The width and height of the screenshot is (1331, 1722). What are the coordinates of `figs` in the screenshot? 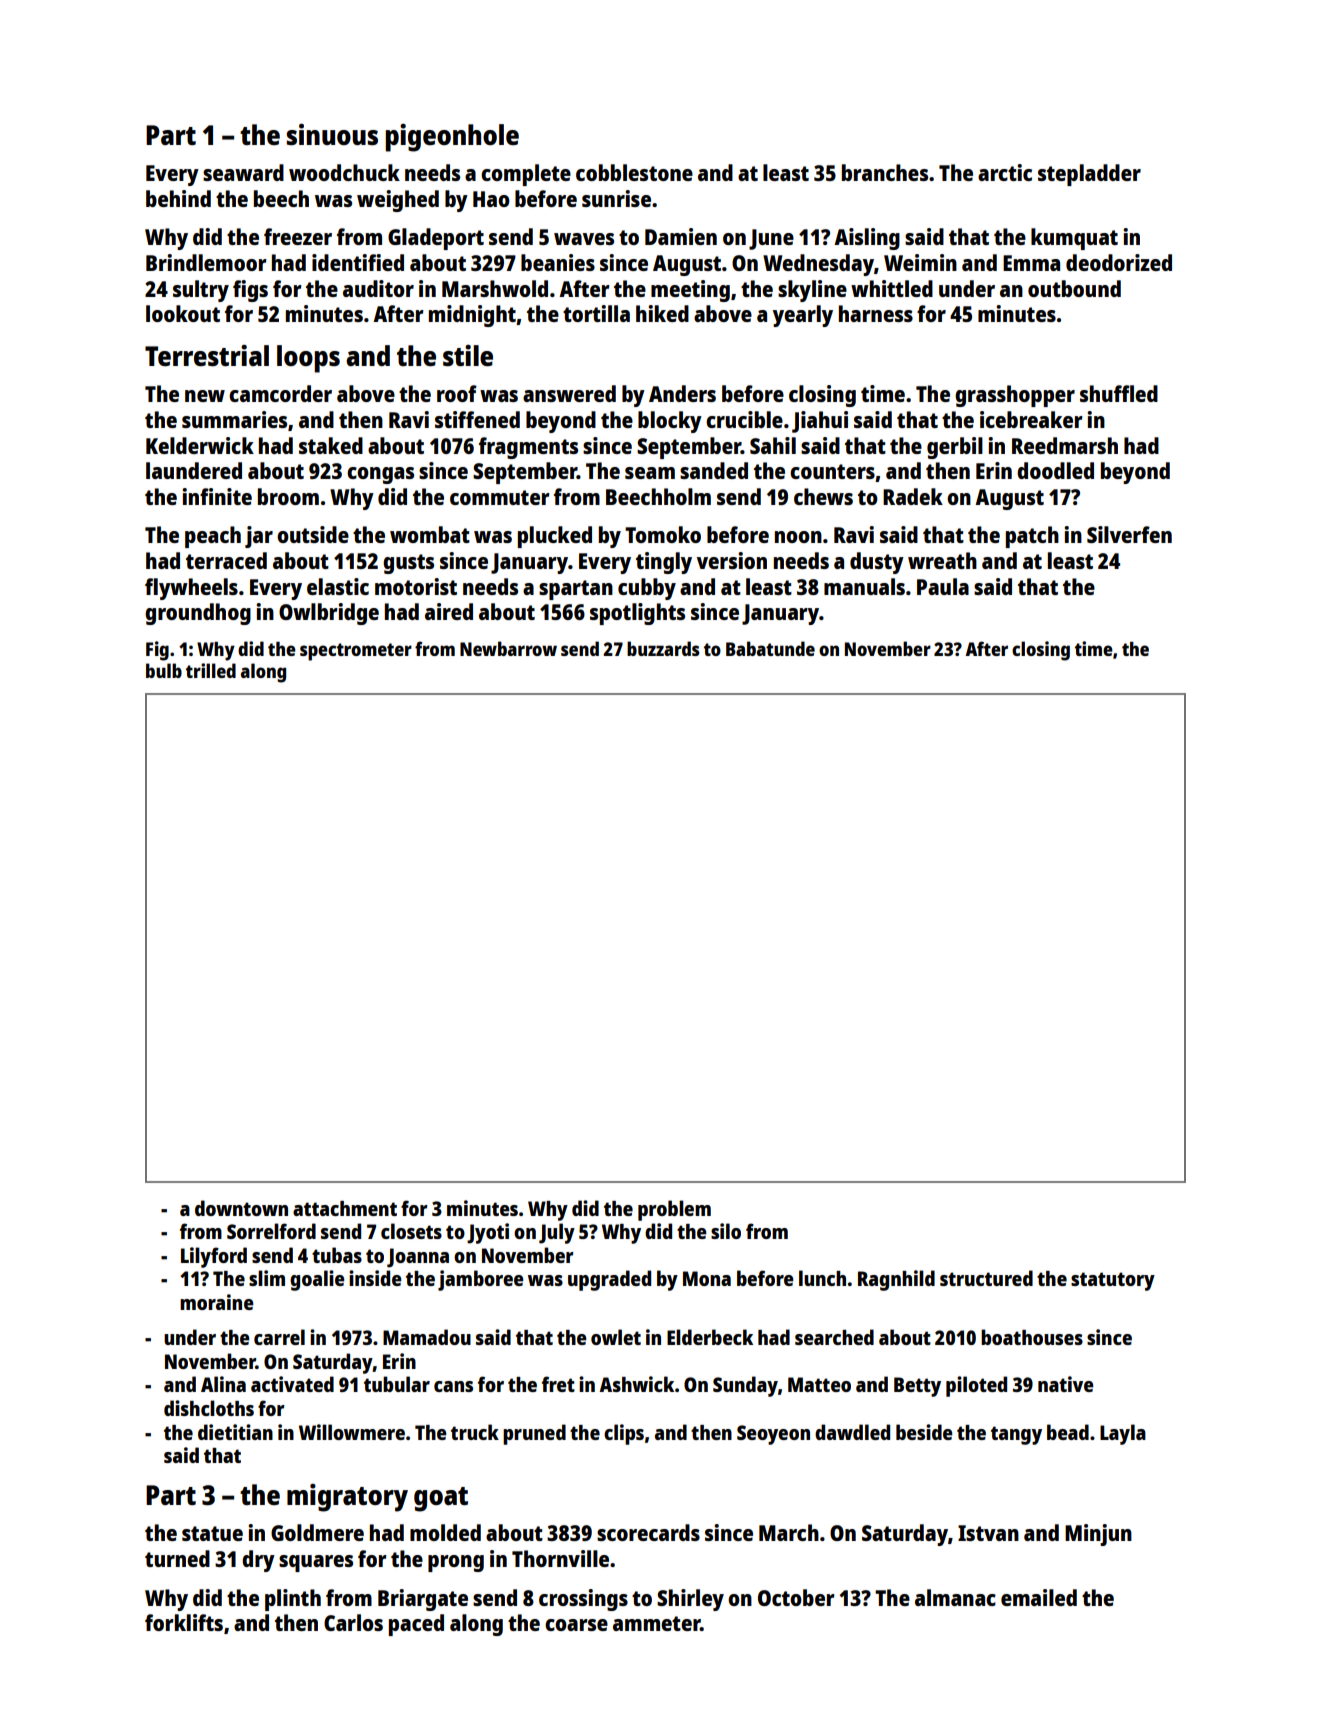 It's located at (250, 291).
